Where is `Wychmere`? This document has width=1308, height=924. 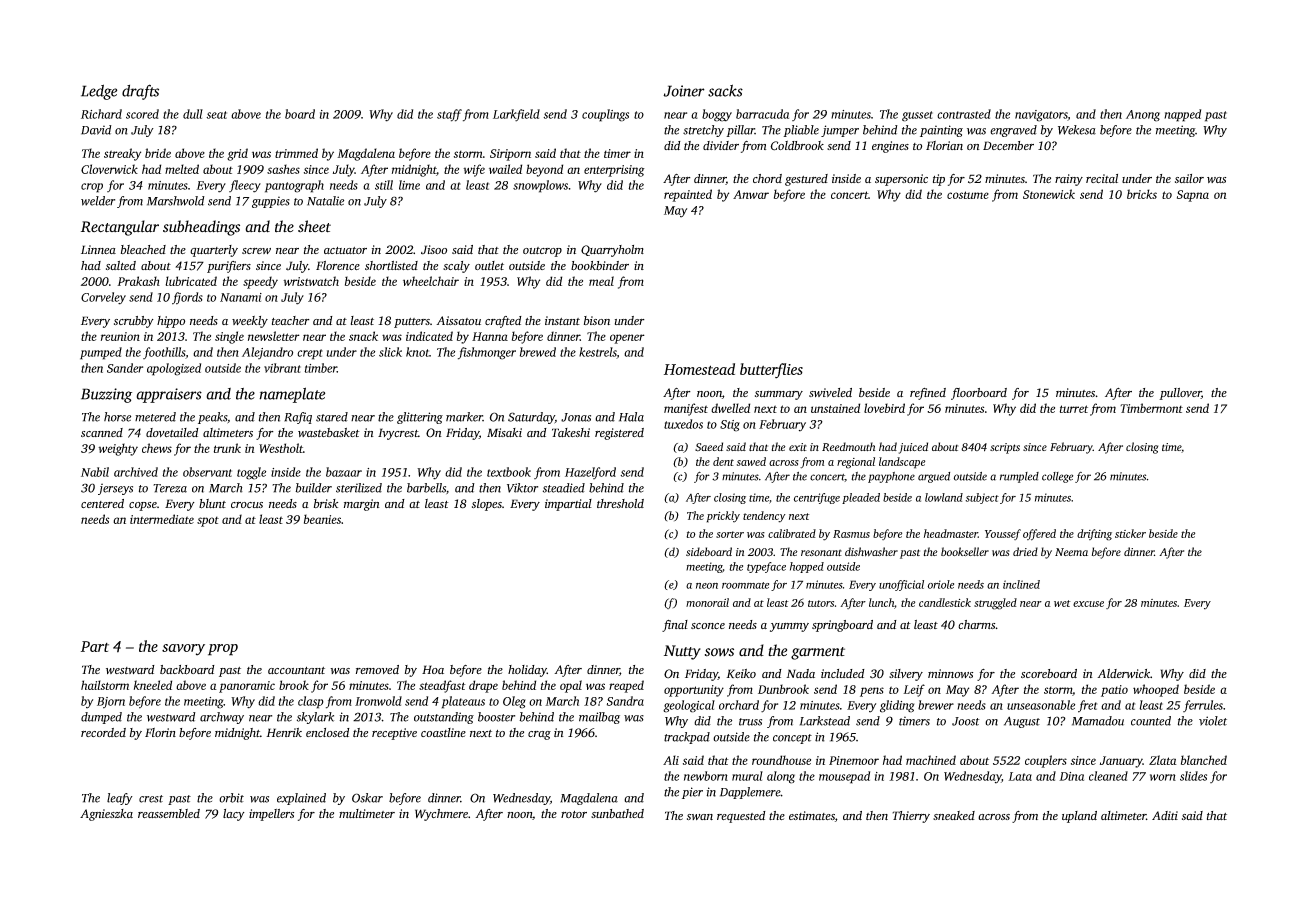 Wychmere is located at coordinates (441, 815).
